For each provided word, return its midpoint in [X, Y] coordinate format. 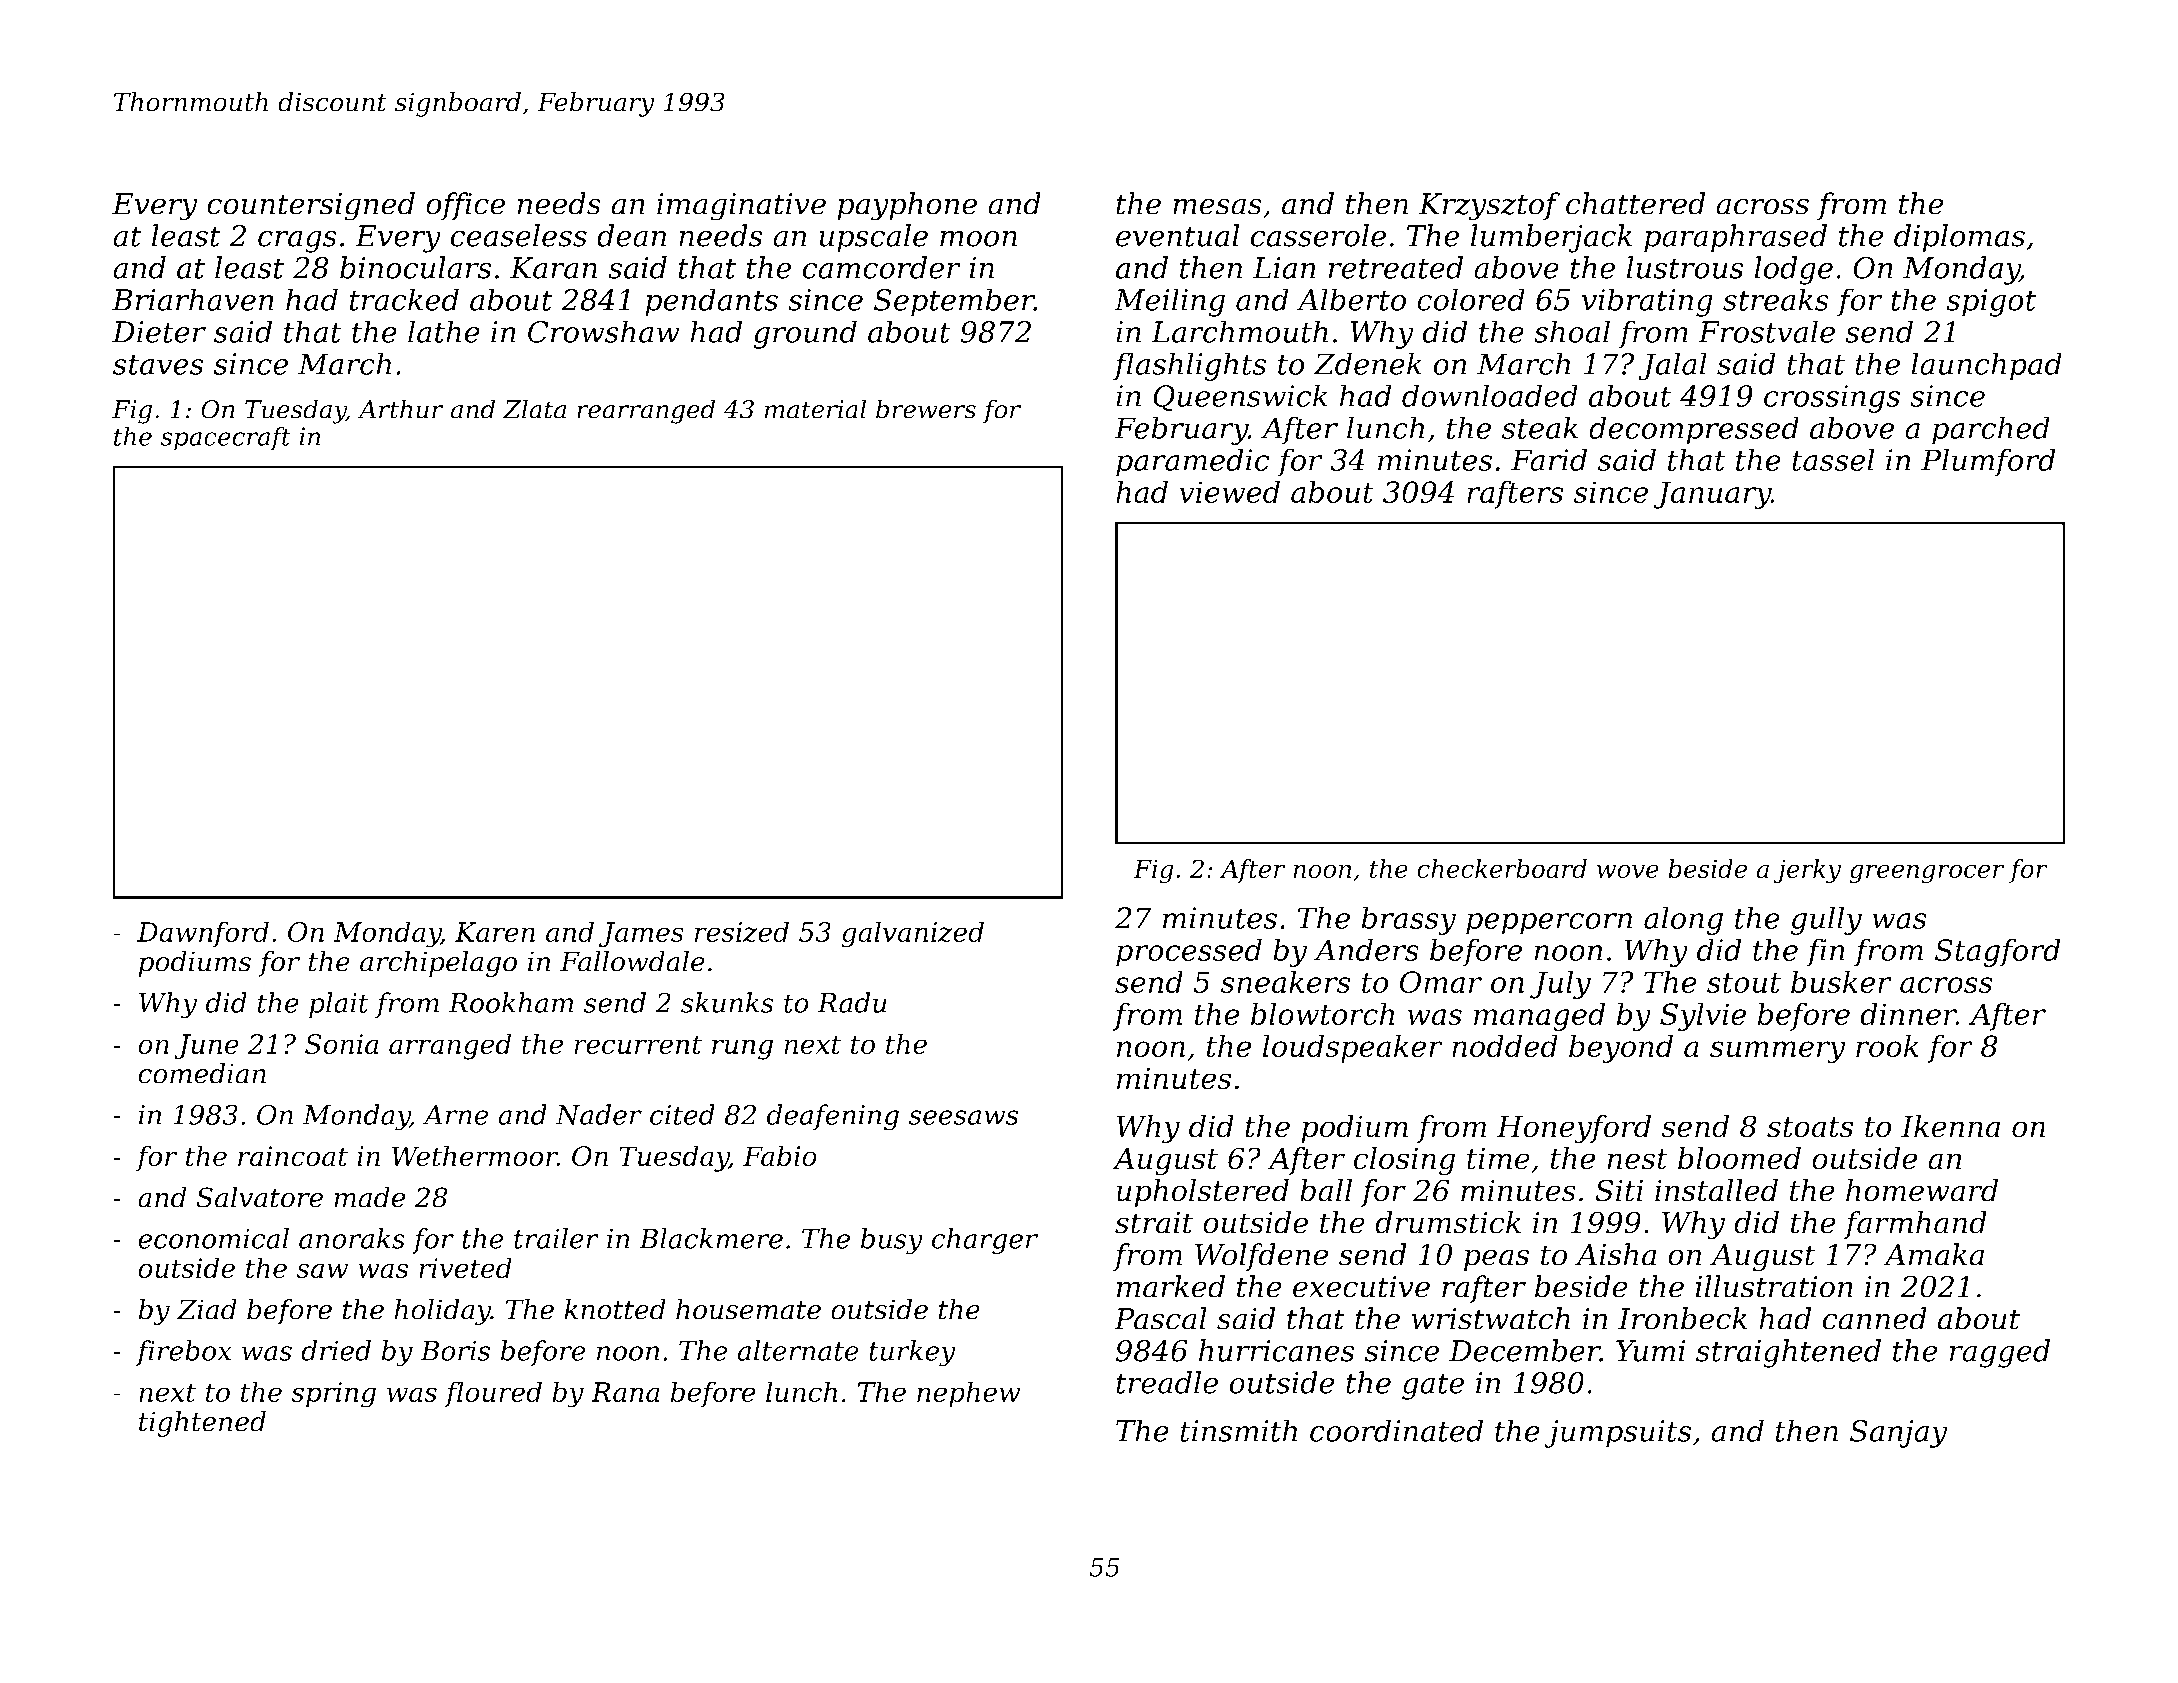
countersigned [311, 206]
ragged [2000, 1353]
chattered [1635, 203]
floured [493, 1394]
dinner [1908, 1013]
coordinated [1396, 1430]
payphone [907, 206]
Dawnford [203, 934]
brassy [1409, 920]
